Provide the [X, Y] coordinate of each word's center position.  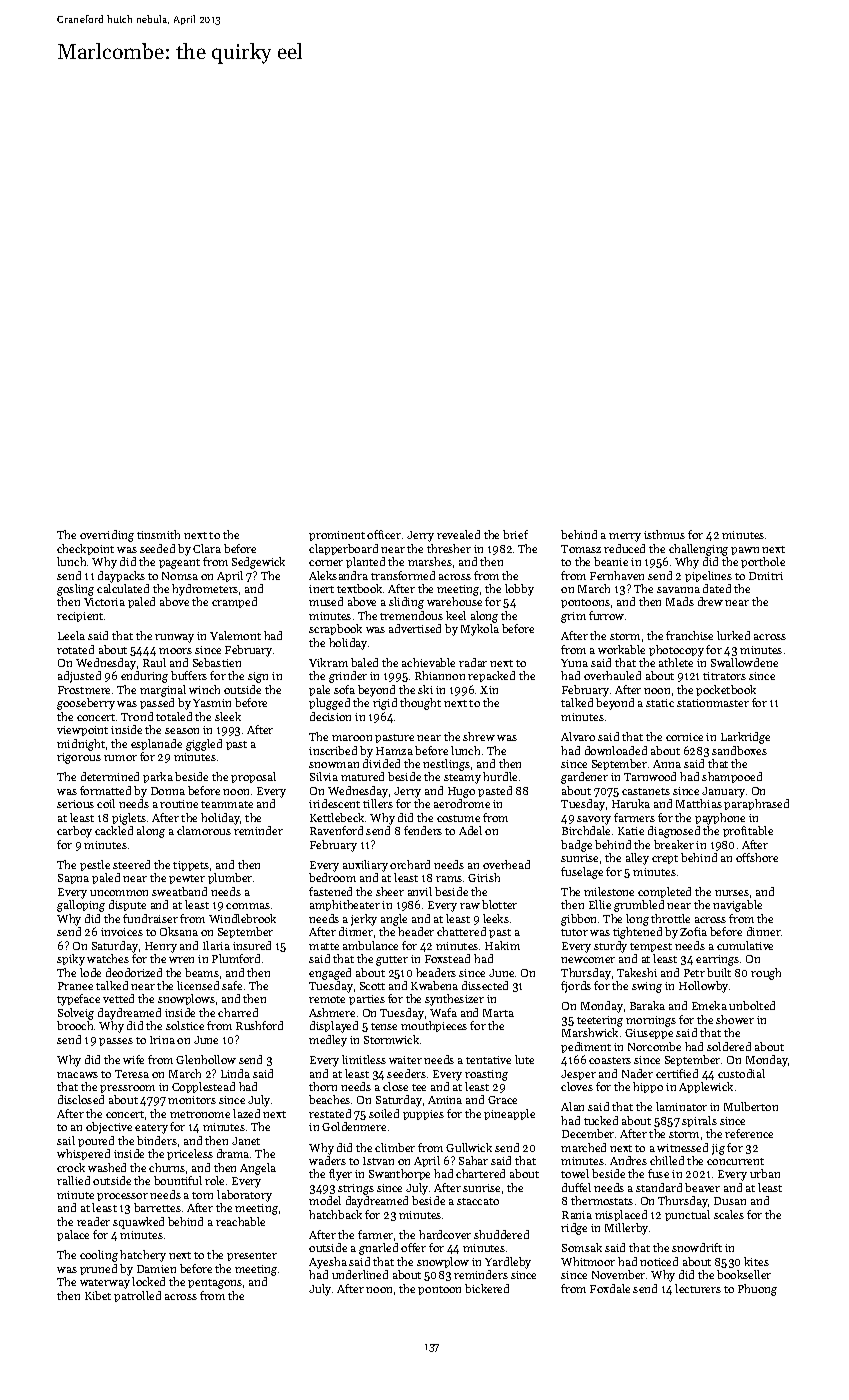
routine [179, 804]
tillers [378, 803]
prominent [337, 536]
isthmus [664, 534]
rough [766, 974]
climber [395, 1147]
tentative [488, 1060]
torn [202, 1195]
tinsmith [158, 534]
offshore [757, 857]
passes [116, 1042]
